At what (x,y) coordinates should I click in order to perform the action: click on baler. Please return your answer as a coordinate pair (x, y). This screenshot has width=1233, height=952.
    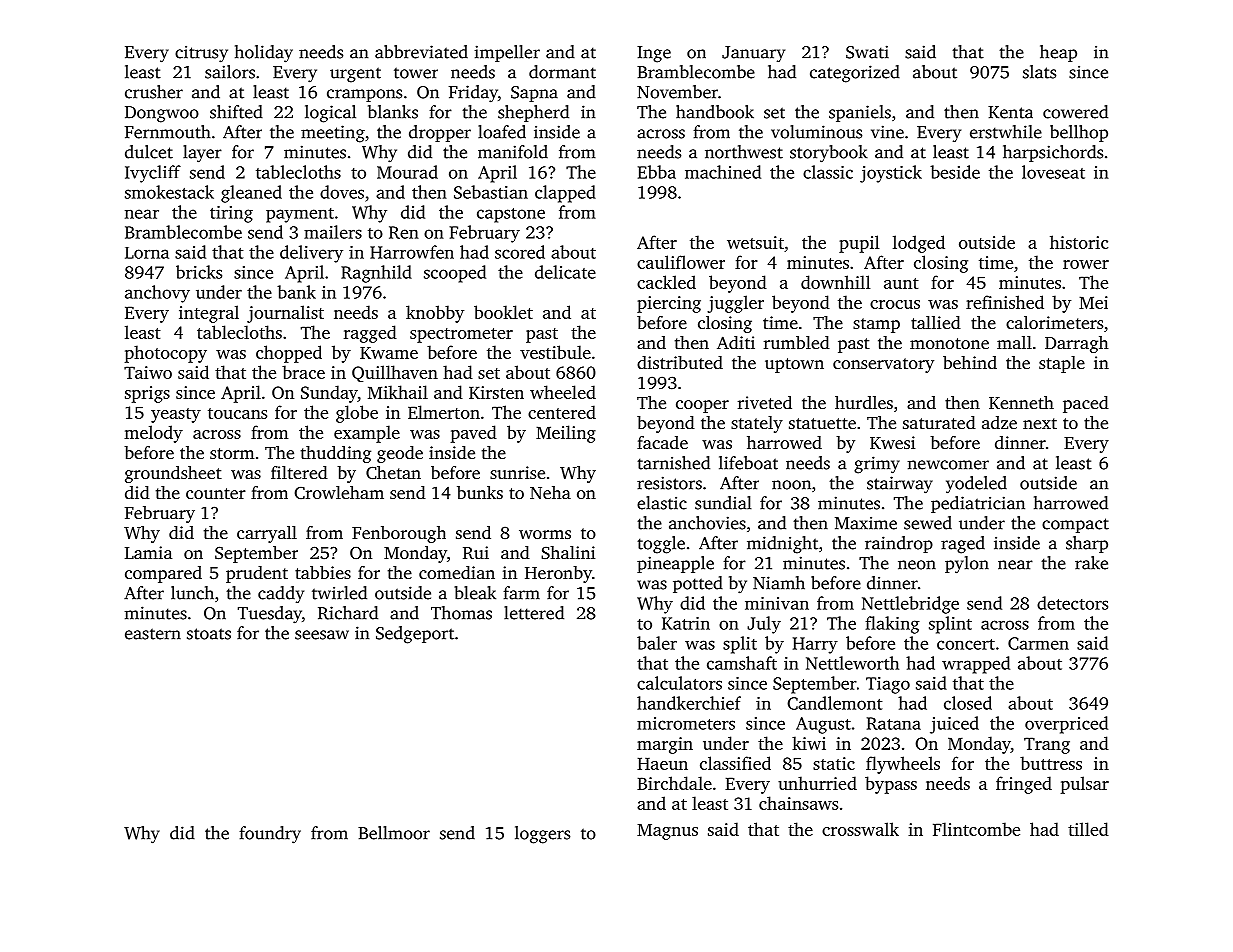
    Looking at the image, I should click on (657, 643).
